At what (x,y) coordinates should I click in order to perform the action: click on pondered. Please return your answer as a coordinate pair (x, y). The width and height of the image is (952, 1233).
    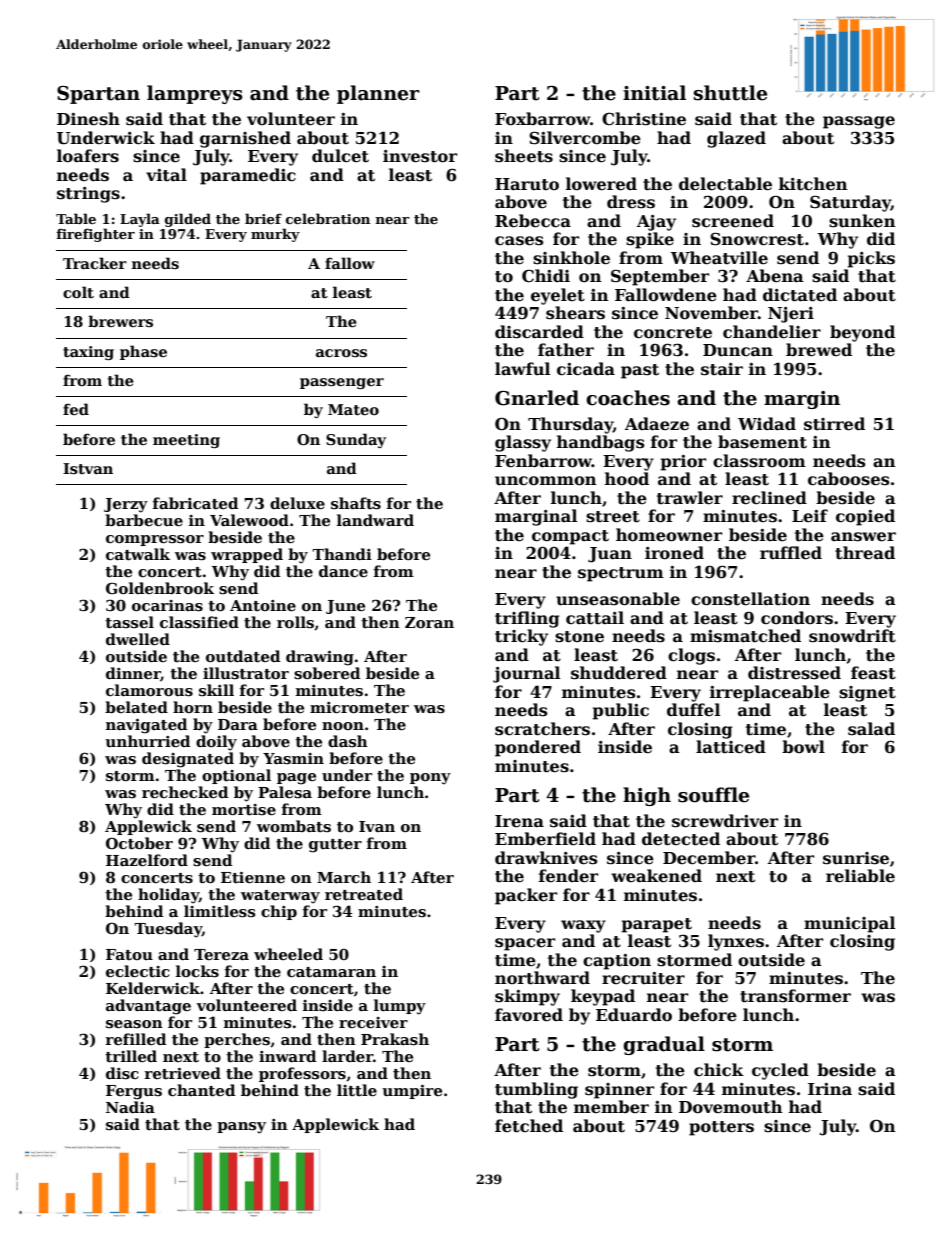
    Looking at the image, I should click on (538, 748).
